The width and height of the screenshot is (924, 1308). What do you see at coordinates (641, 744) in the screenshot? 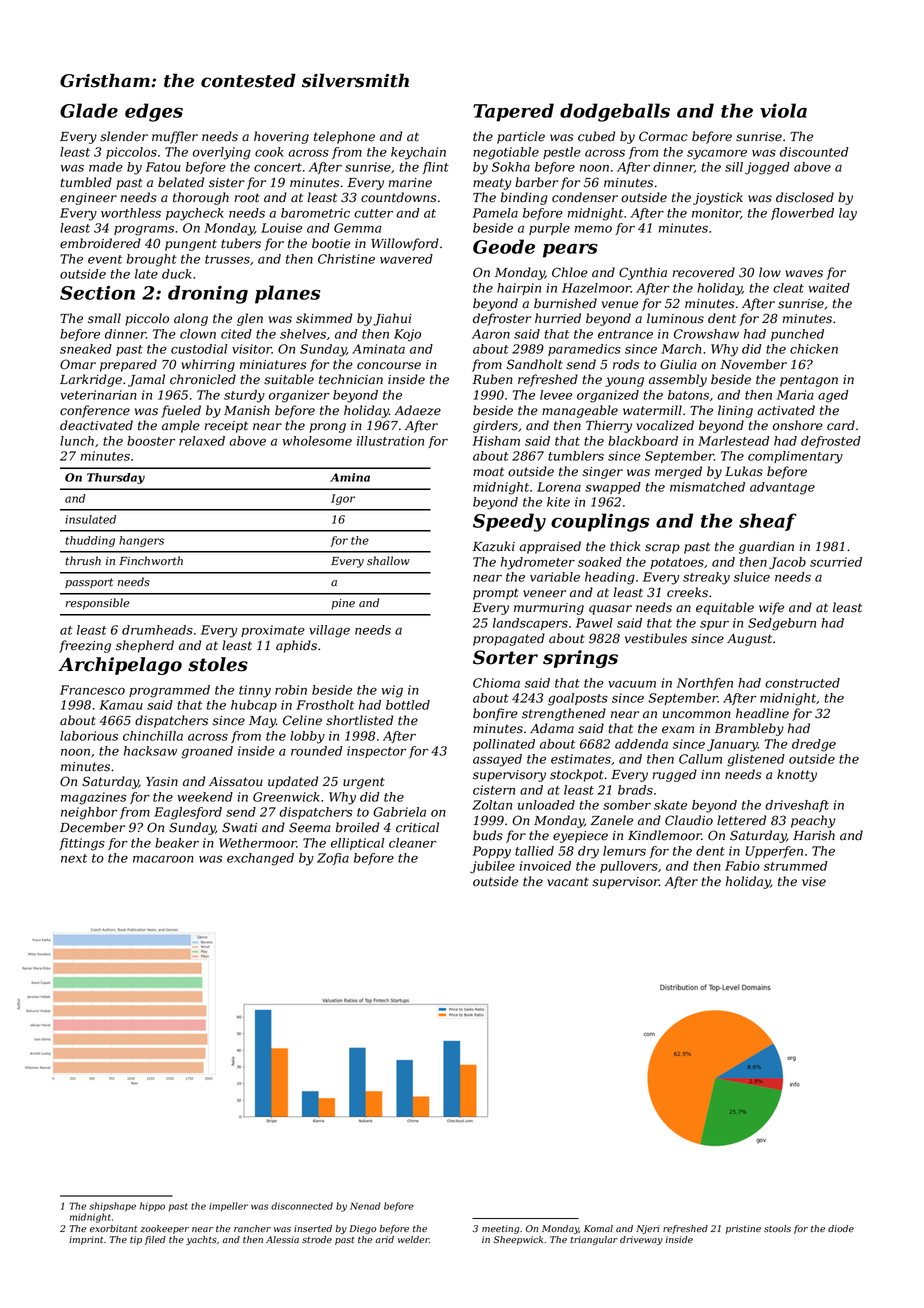
I see `addenda` at bounding box center [641, 744].
